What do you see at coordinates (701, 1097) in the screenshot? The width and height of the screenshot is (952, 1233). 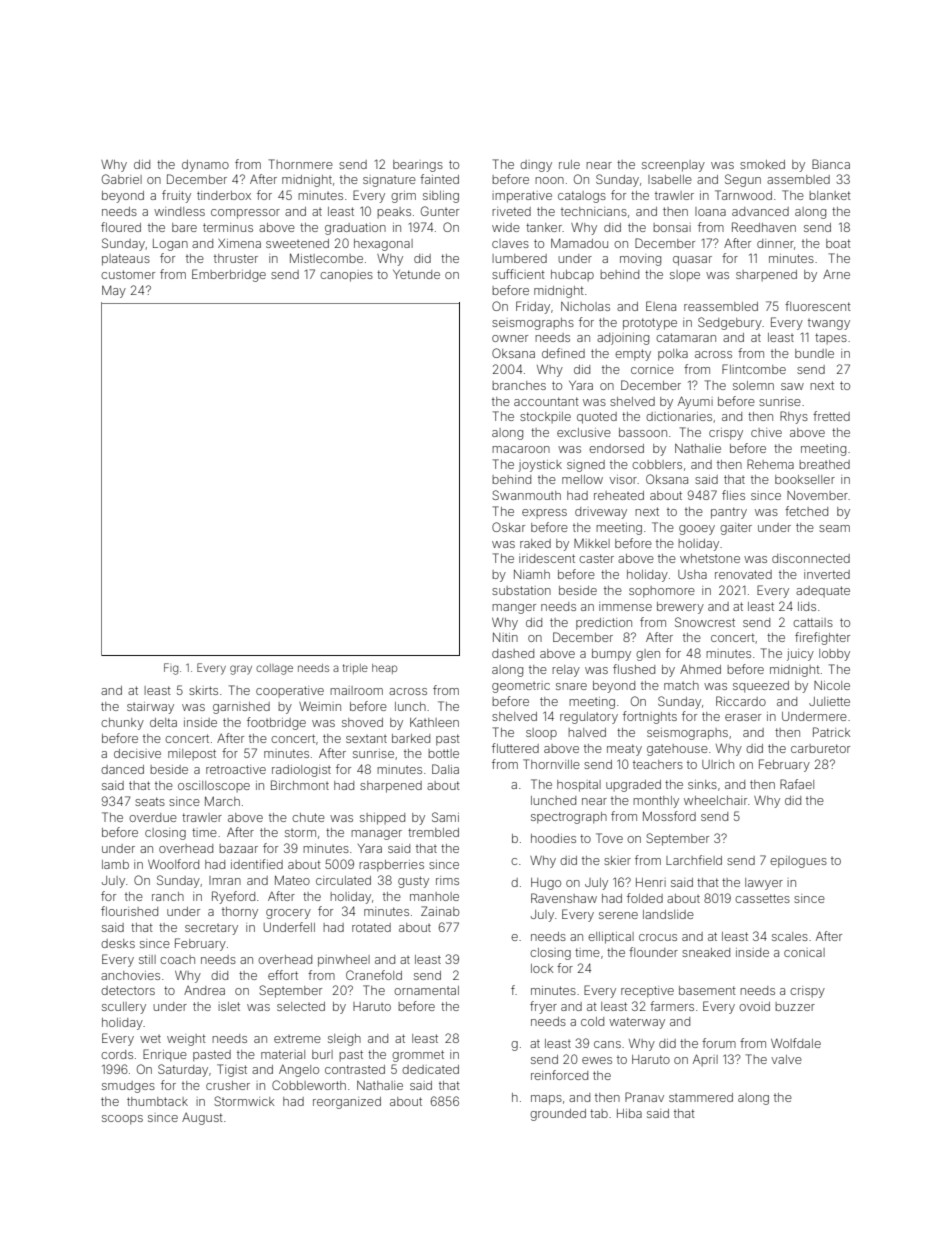 I see `stammered` at bounding box center [701, 1097].
